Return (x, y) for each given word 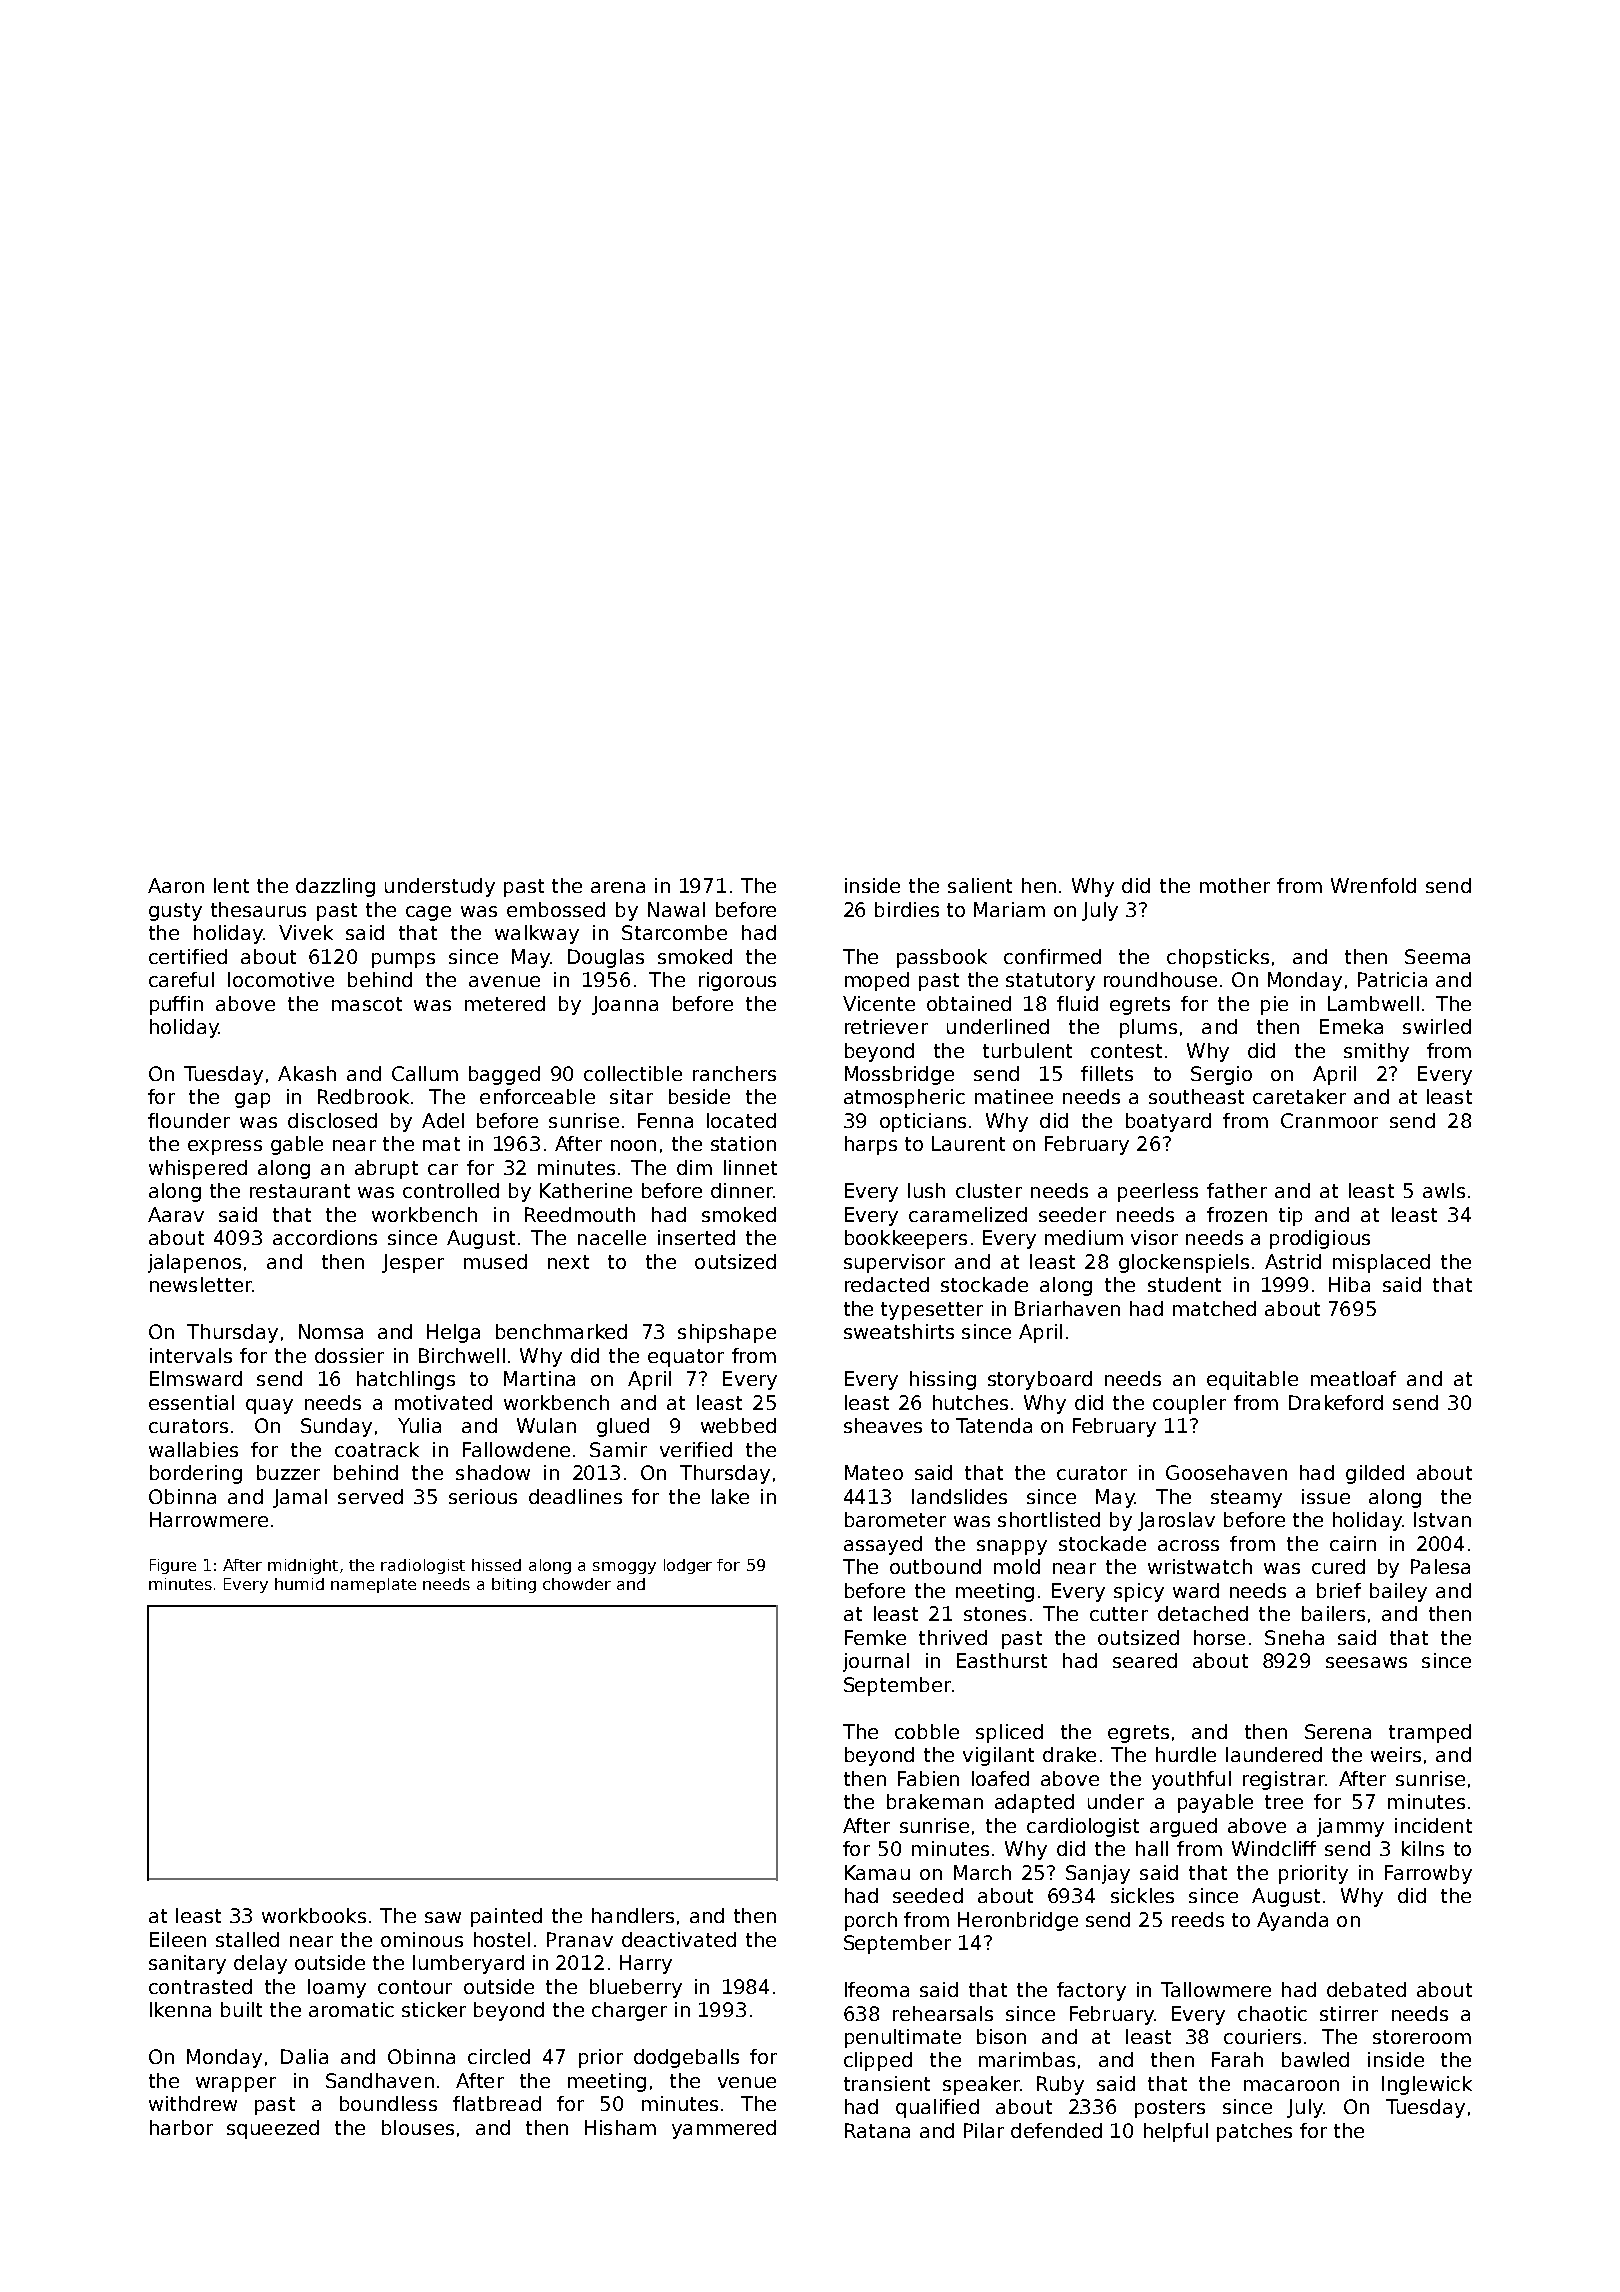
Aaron (176, 885)
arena (618, 887)
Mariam (1009, 909)
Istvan (1442, 1519)
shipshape (727, 1333)
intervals (191, 1355)
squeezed (273, 2129)
